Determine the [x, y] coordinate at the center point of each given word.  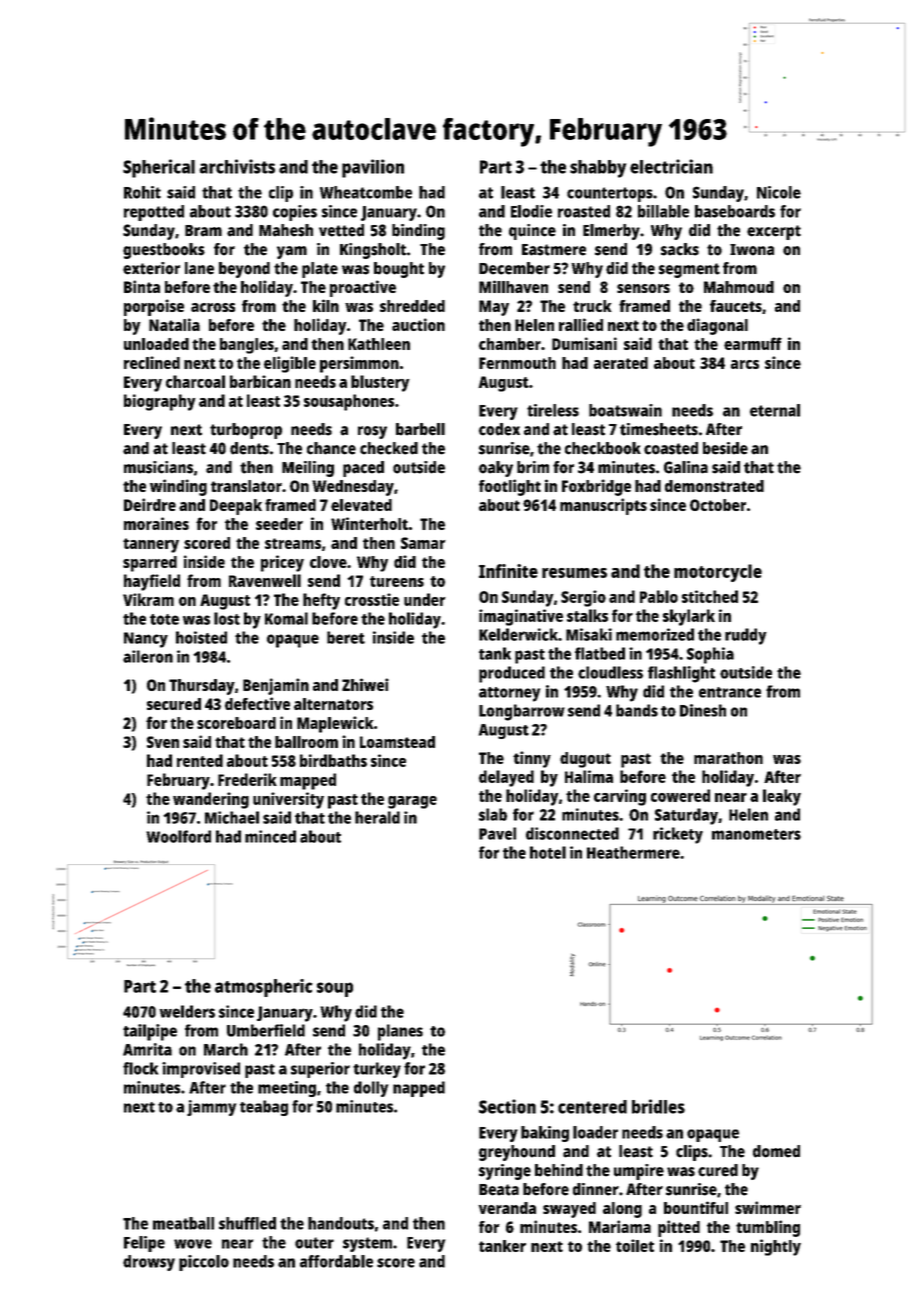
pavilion [373, 168]
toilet [635, 1245]
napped [419, 1089]
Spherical [159, 168]
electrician [671, 166]
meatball [183, 1223]
